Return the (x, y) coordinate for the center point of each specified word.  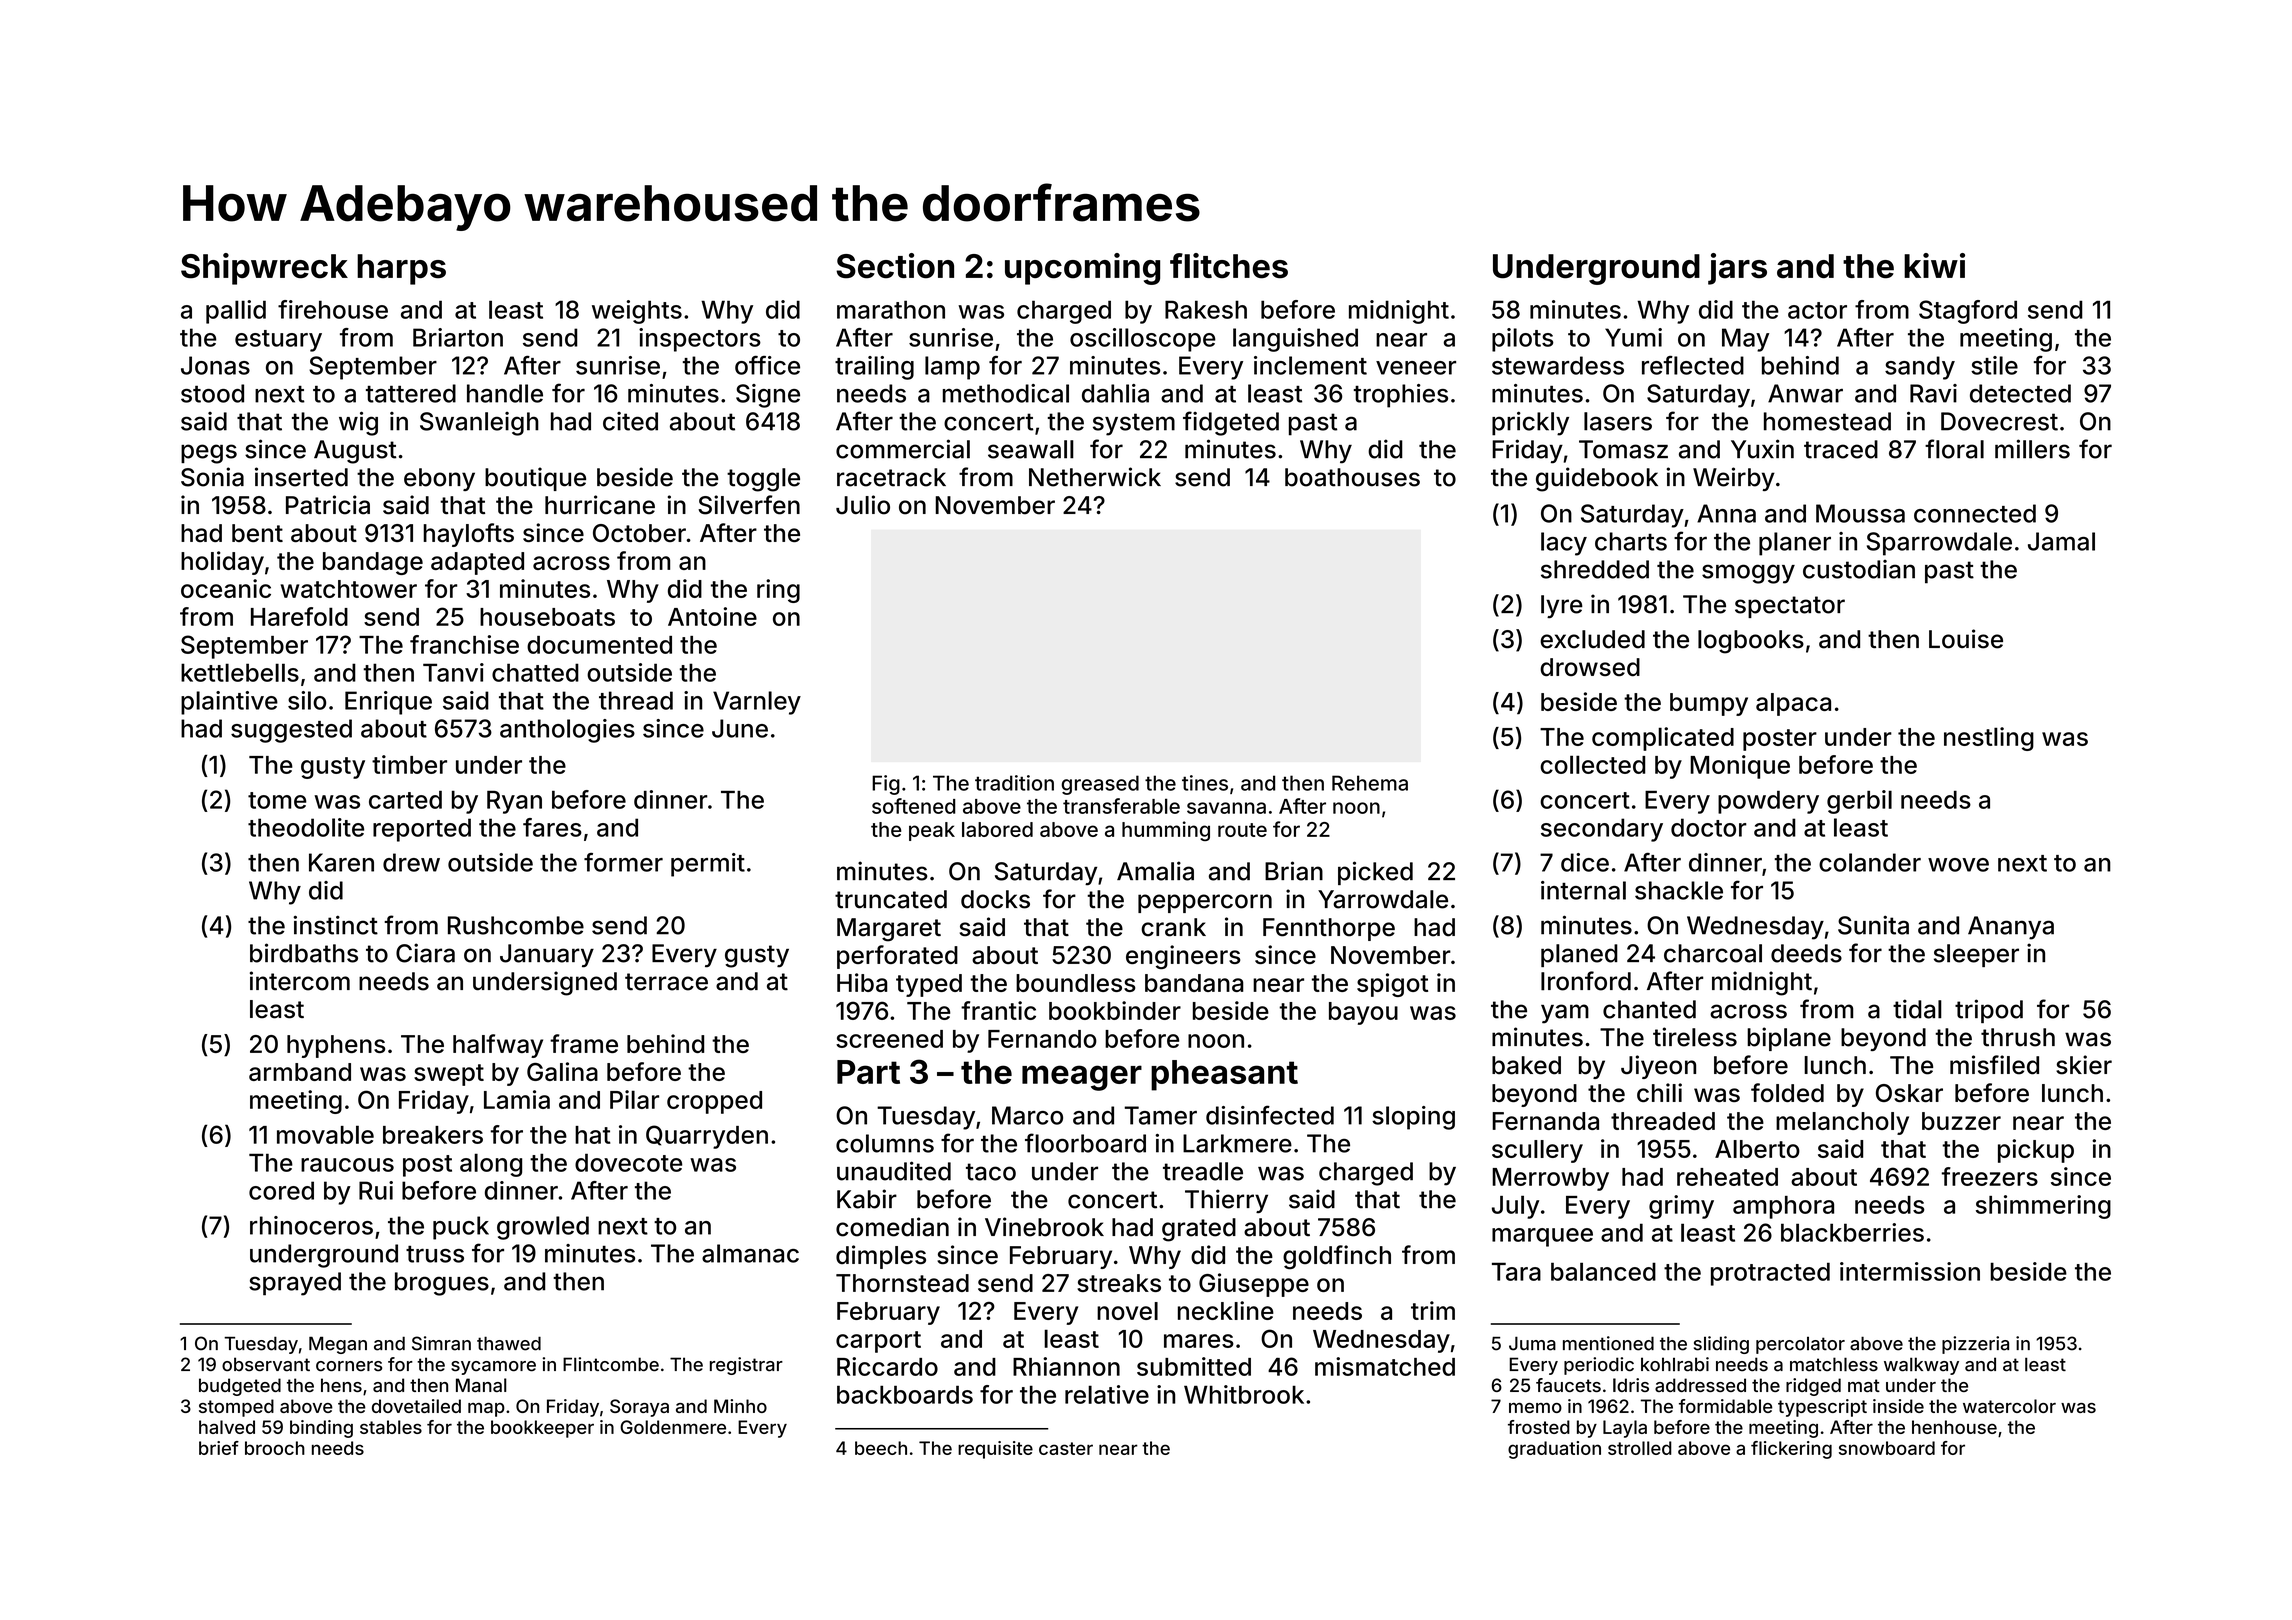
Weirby (1734, 479)
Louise (1966, 639)
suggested (291, 731)
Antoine (712, 616)
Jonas (215, 365)
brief (219, 1448)
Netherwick (1095, 477)
